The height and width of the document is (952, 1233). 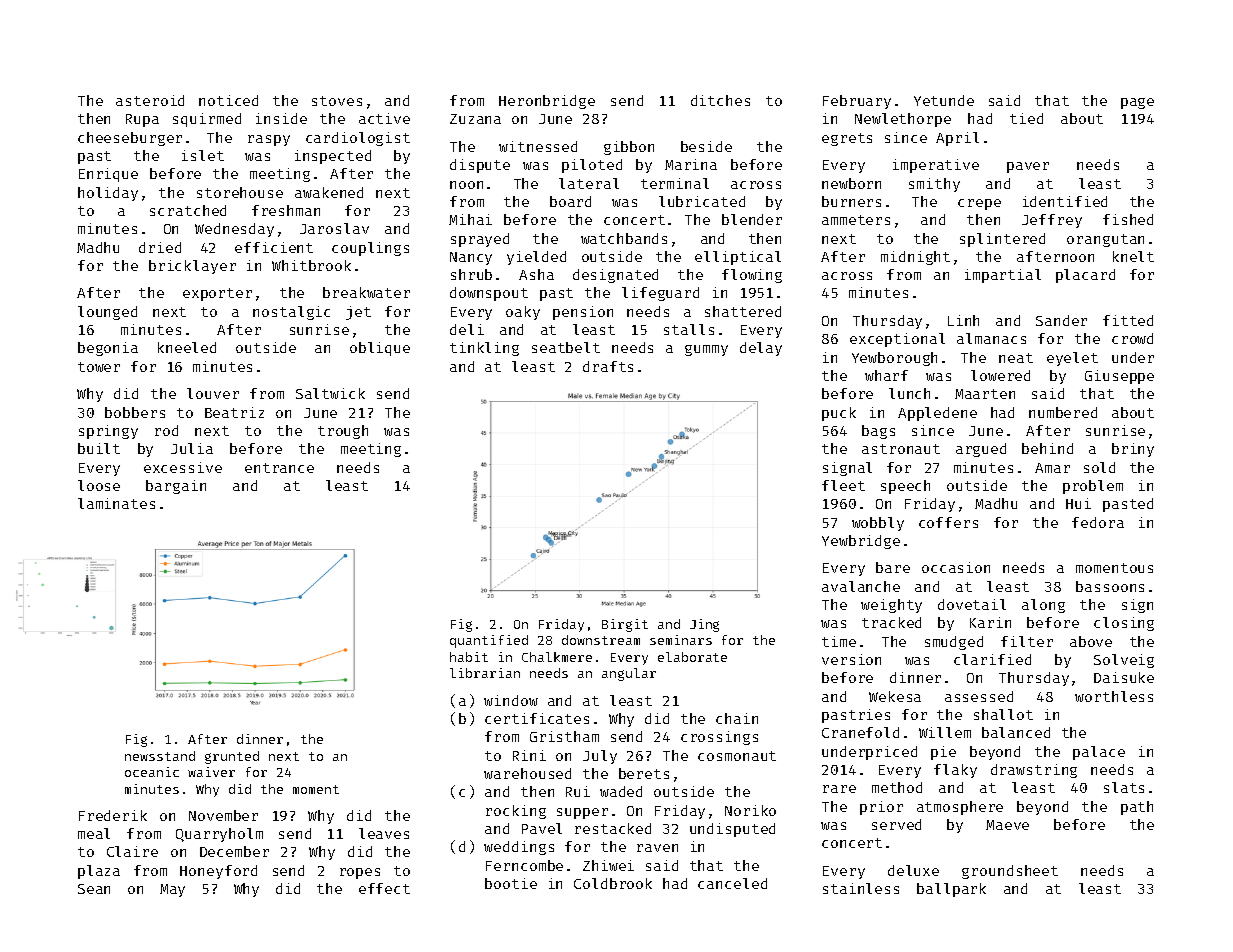 I want to click on asteroid, so click(x=150, y=100).
